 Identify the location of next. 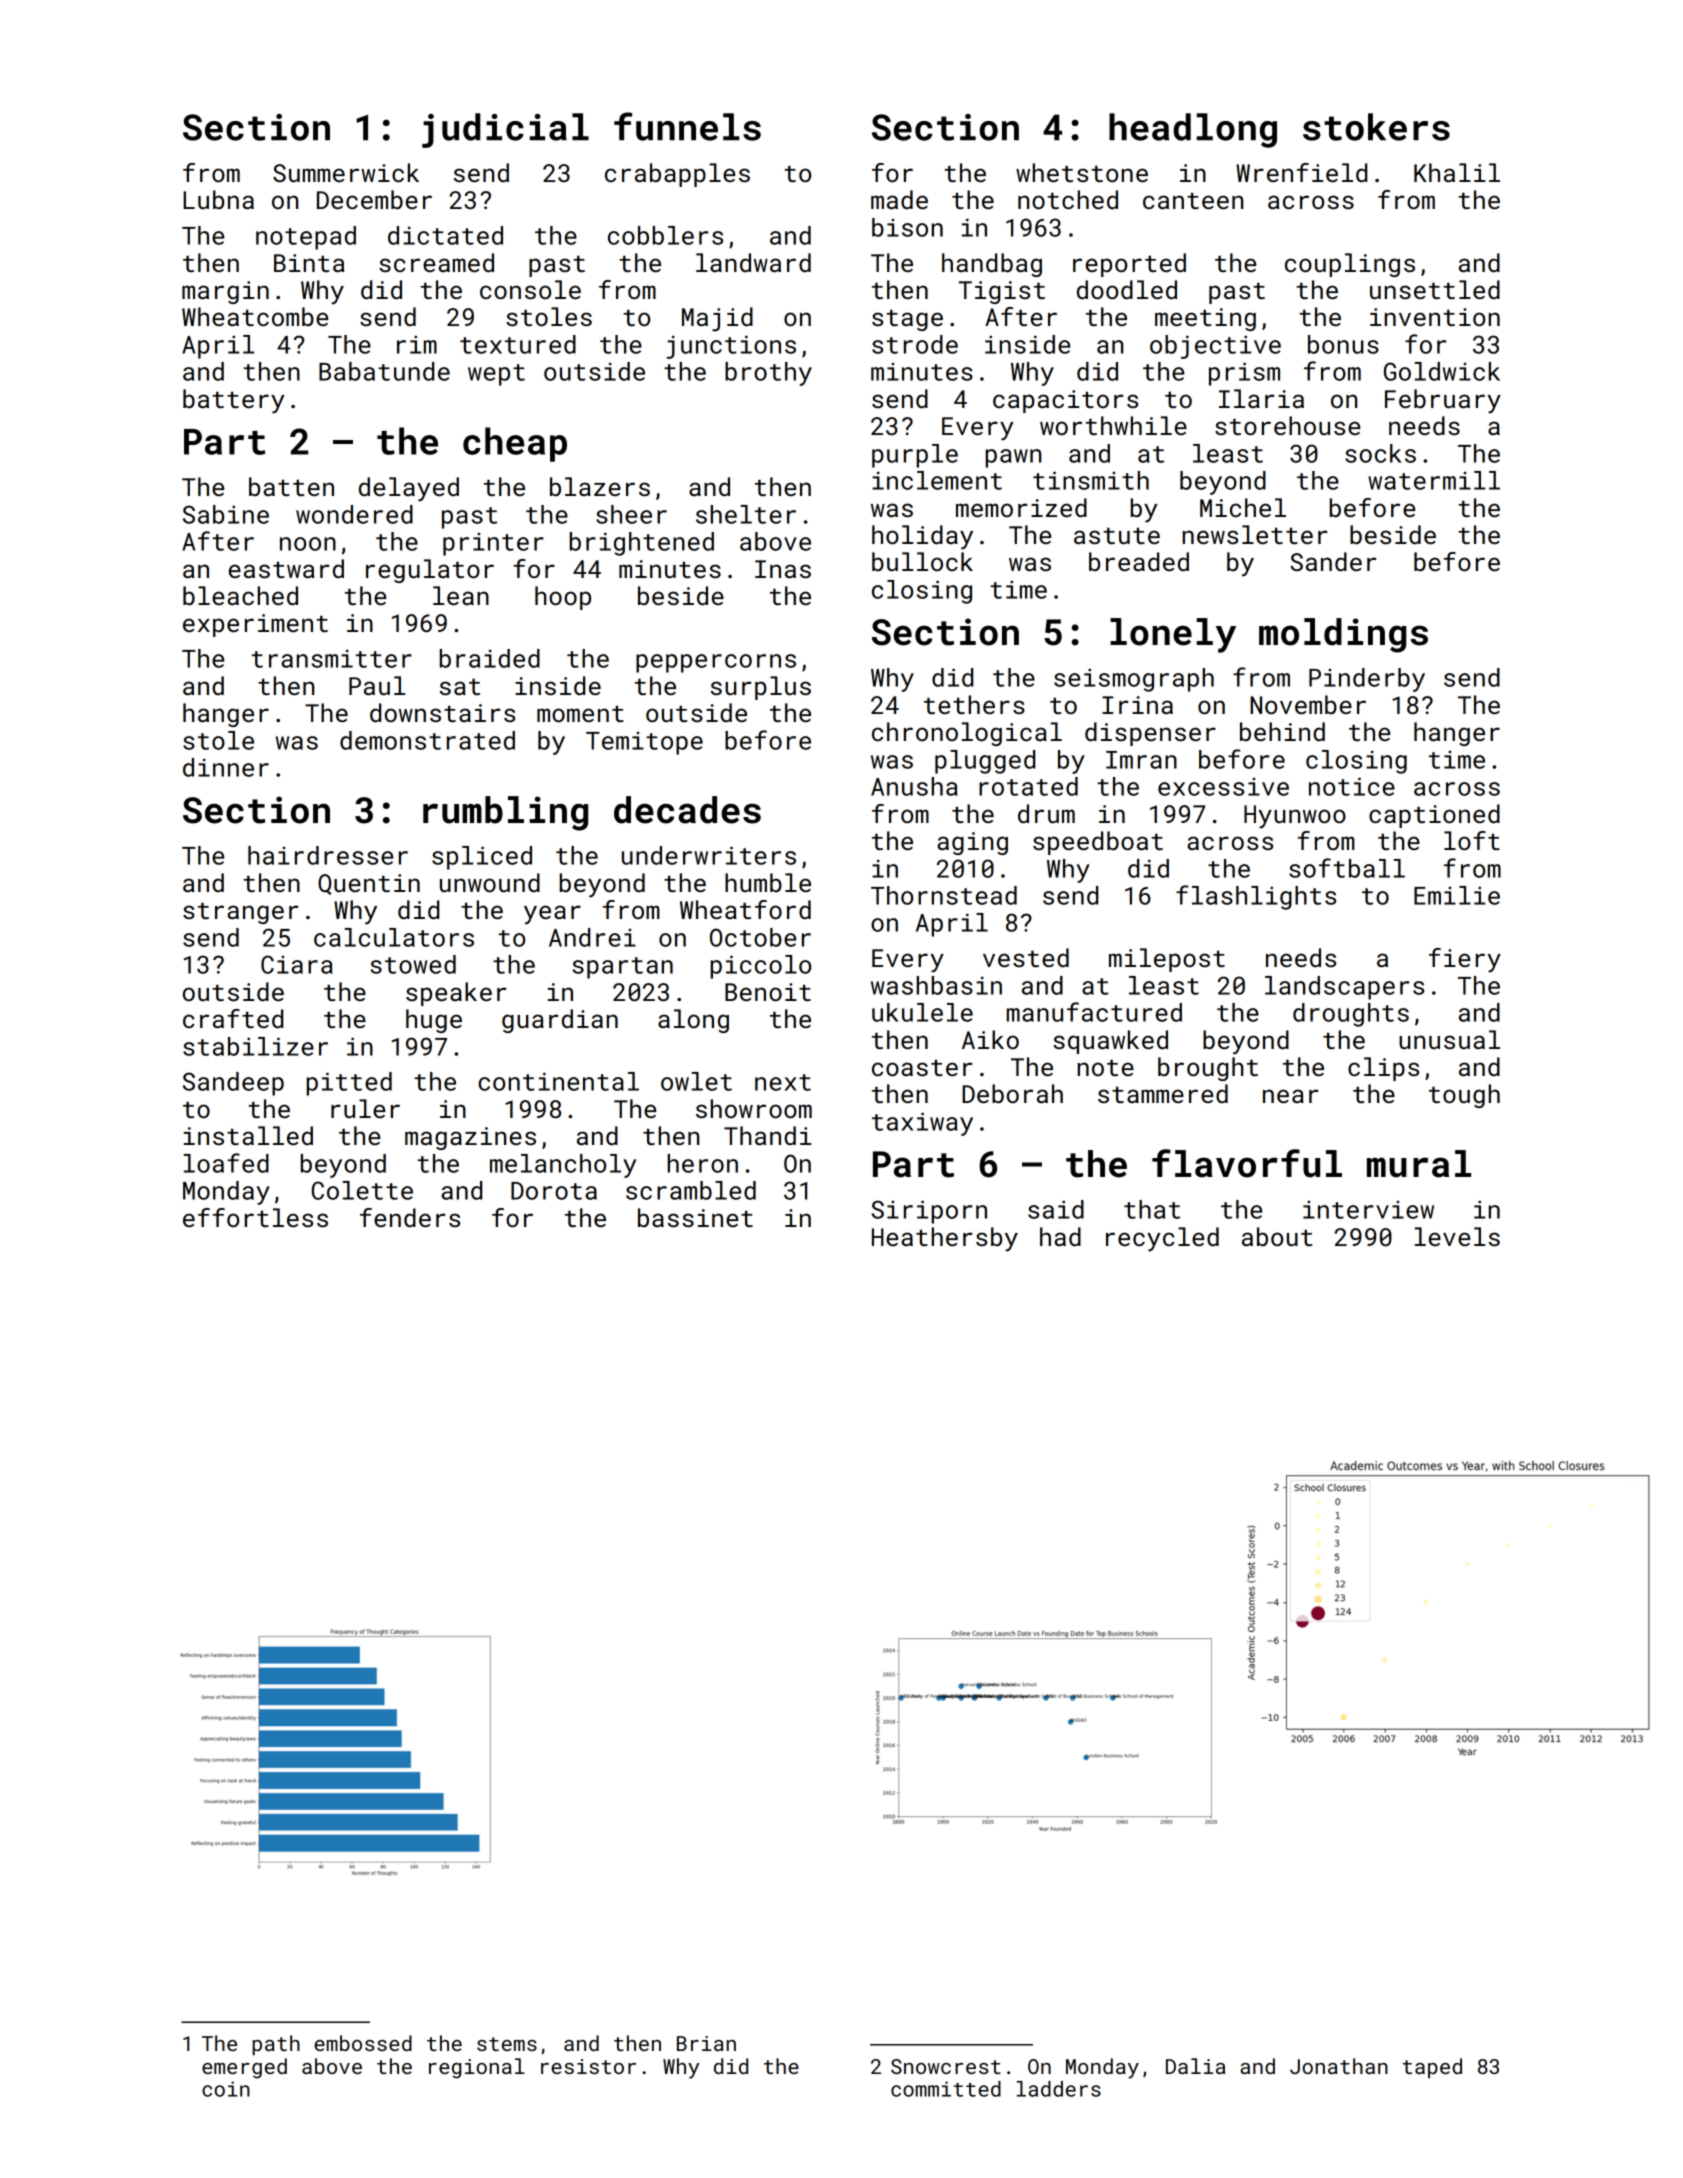
(783, 1082).
